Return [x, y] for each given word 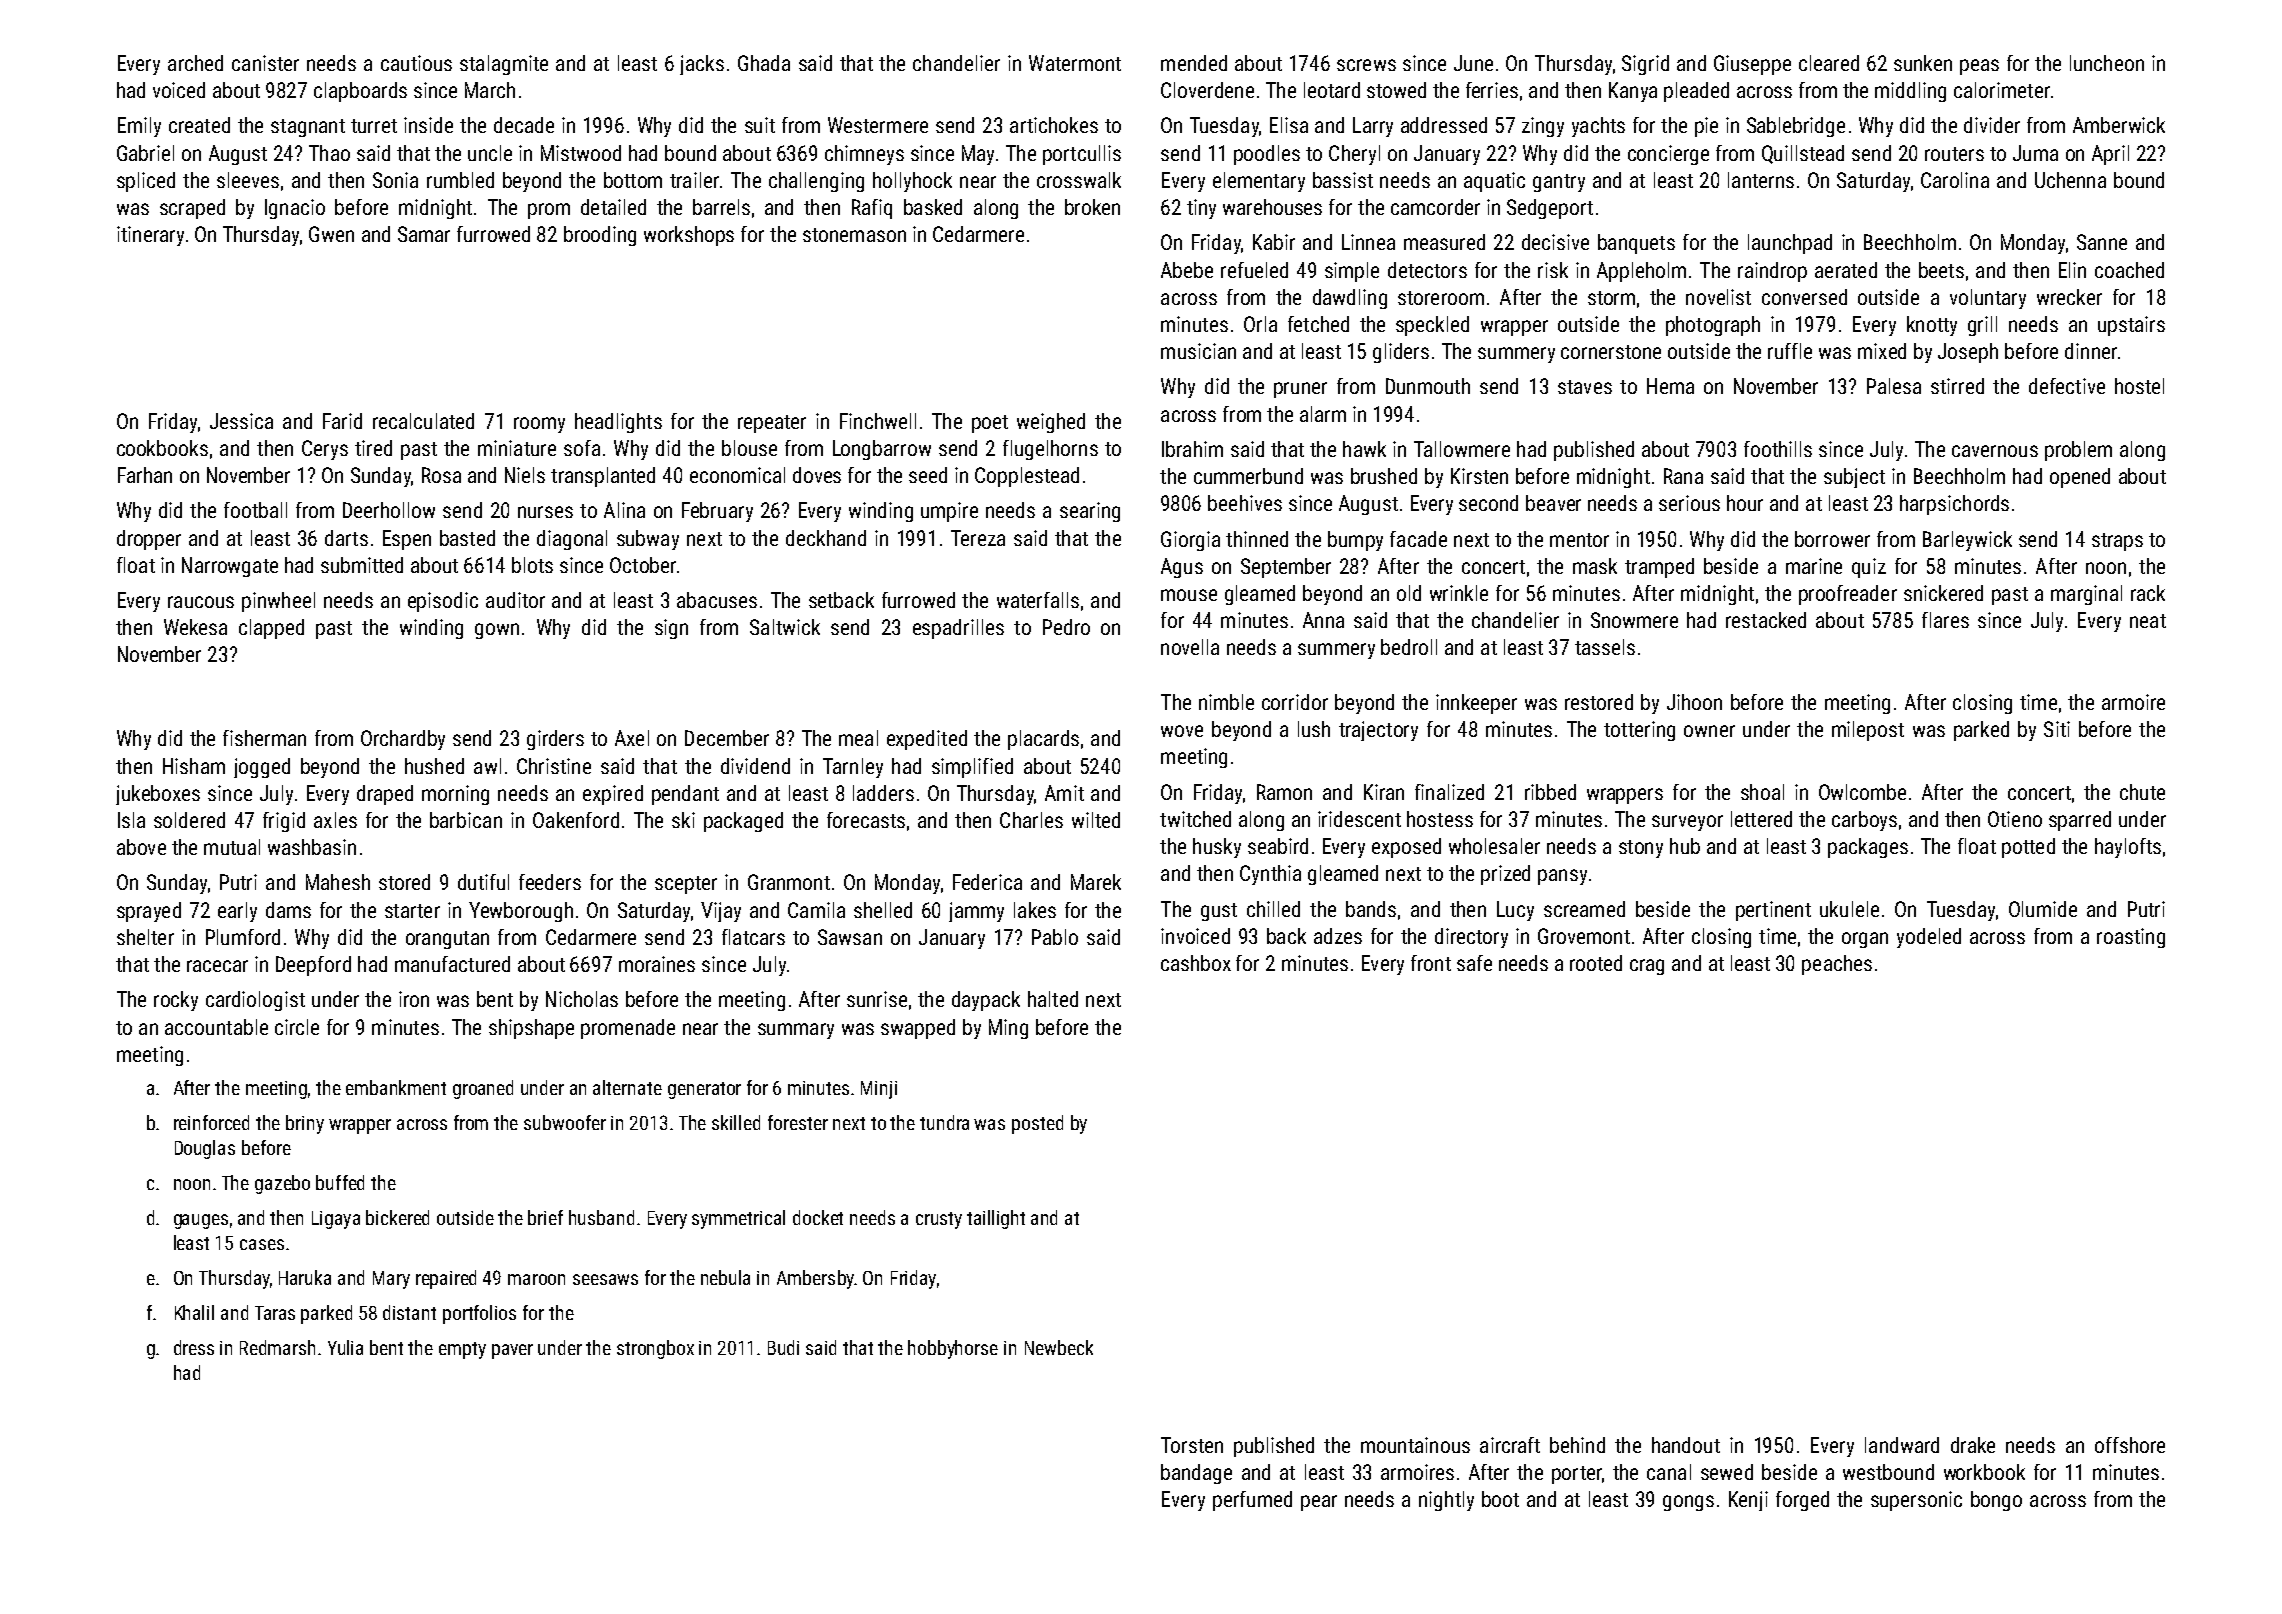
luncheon [2107, 63]
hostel [2139, 386]
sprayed [149, 912]
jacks [702, 65]
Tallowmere [1462, 449]
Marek [1096, 882]
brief [545, 1217]
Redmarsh [277, 1347]
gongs [1688, 1503]
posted [1037, 1124]
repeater [772, 424]
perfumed [1252, 1501]
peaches [1837, 965]
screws [1366, 65]
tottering [1639, 731]
